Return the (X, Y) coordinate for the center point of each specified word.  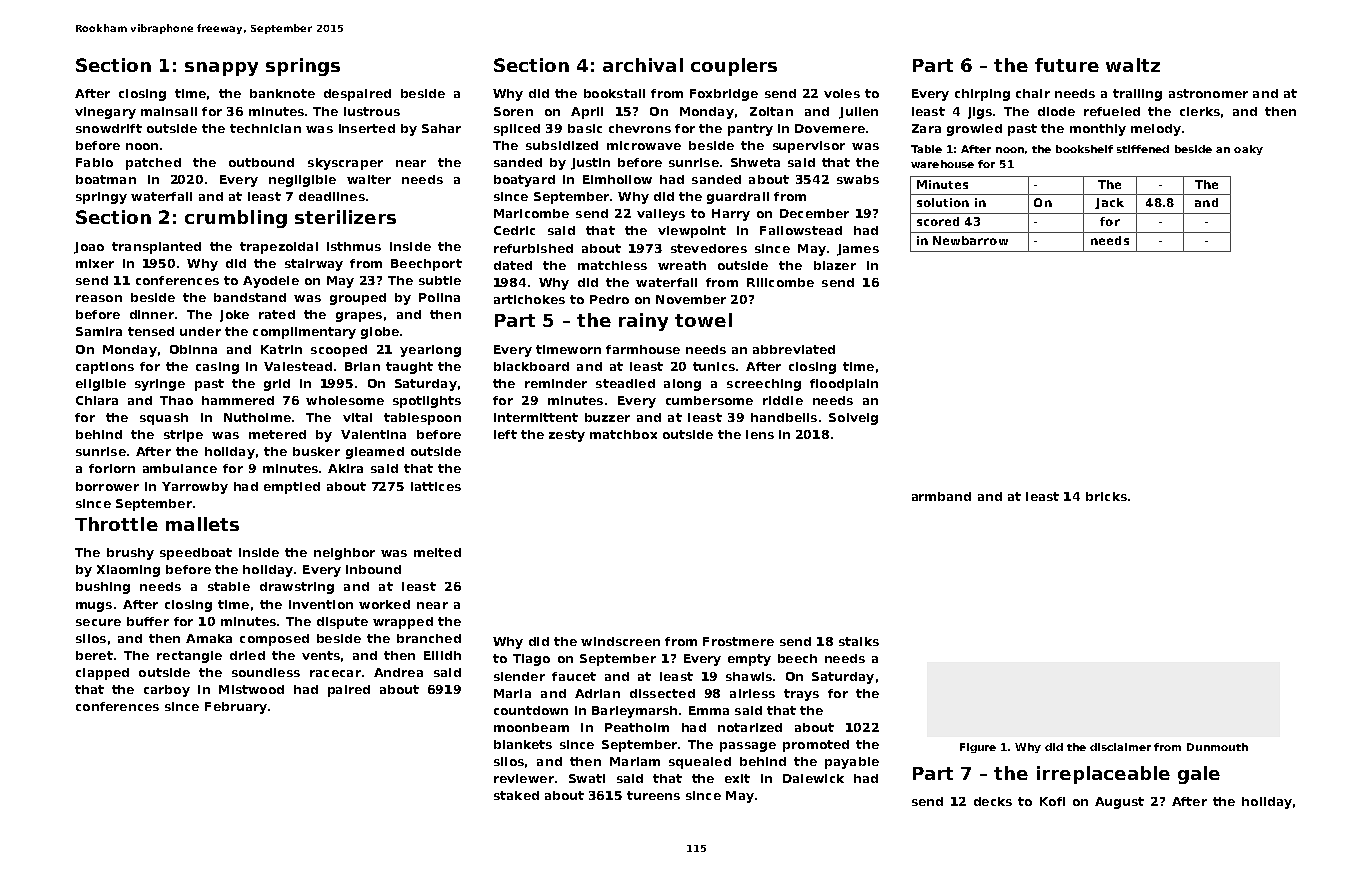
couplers (734, 67)
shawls (749, 676)
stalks (859, 641)
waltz (1133, 65)
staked (516, 795)
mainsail (169, 111)
